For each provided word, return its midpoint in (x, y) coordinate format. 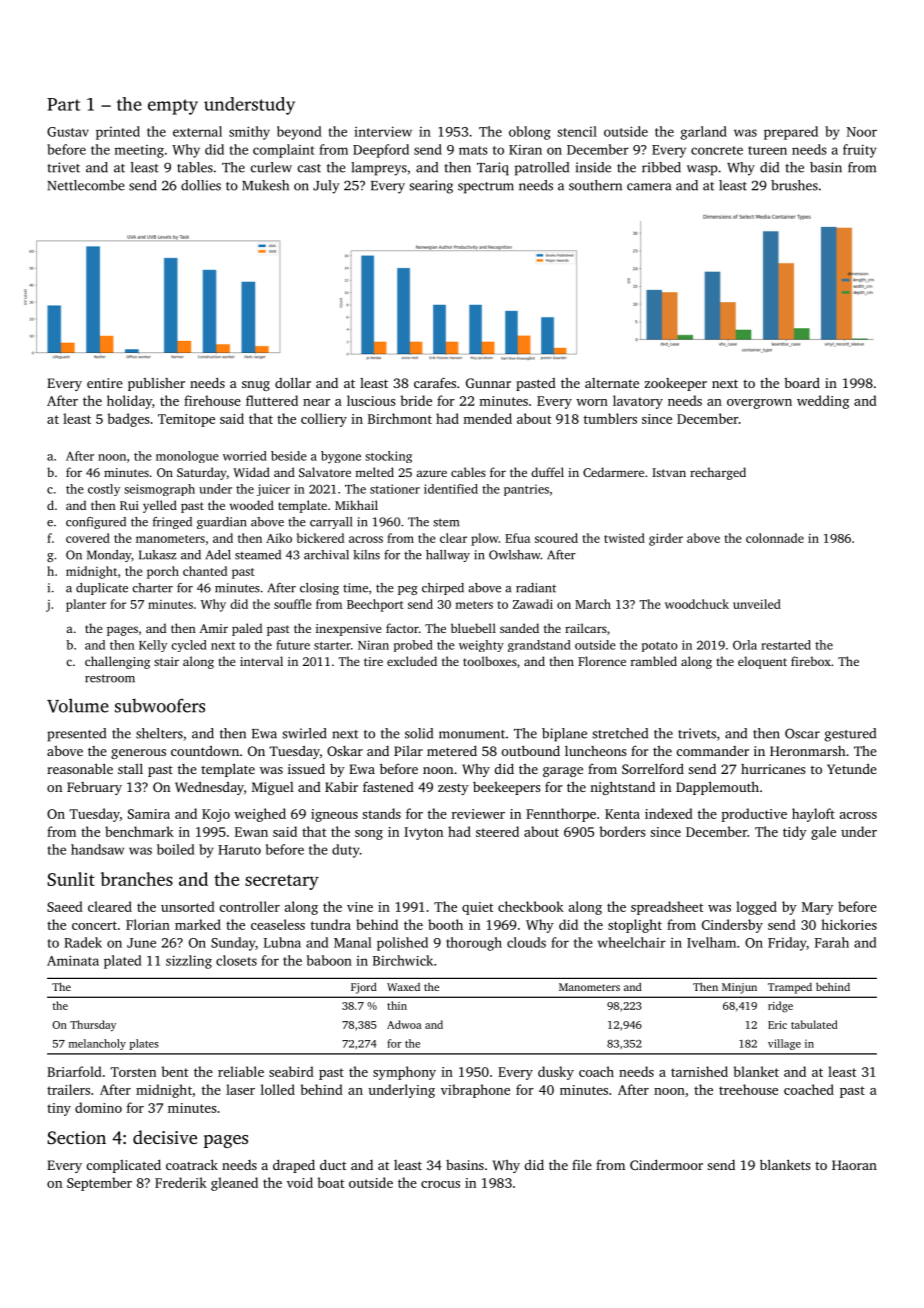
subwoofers (160, 705)
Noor (862, 132)
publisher (156, 384)
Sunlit (71, 879)
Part (63, 104)
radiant (536, 588)
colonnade (775, 538)
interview (383, 131)
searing (431, 187)
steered (497, 831)
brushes (794, 185)
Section (76, 1138)
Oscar (802, 733)
